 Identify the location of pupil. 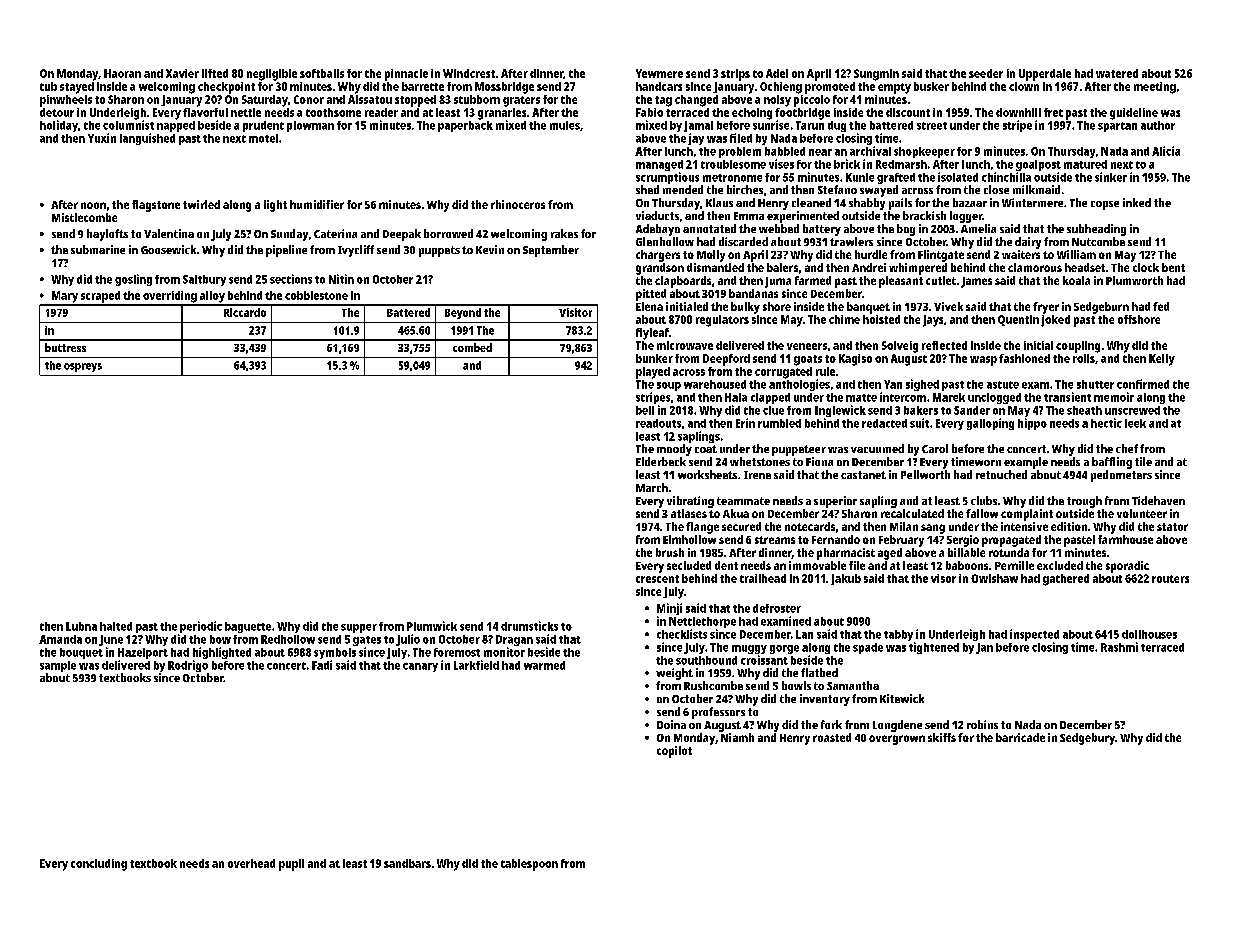
(291, 865).
